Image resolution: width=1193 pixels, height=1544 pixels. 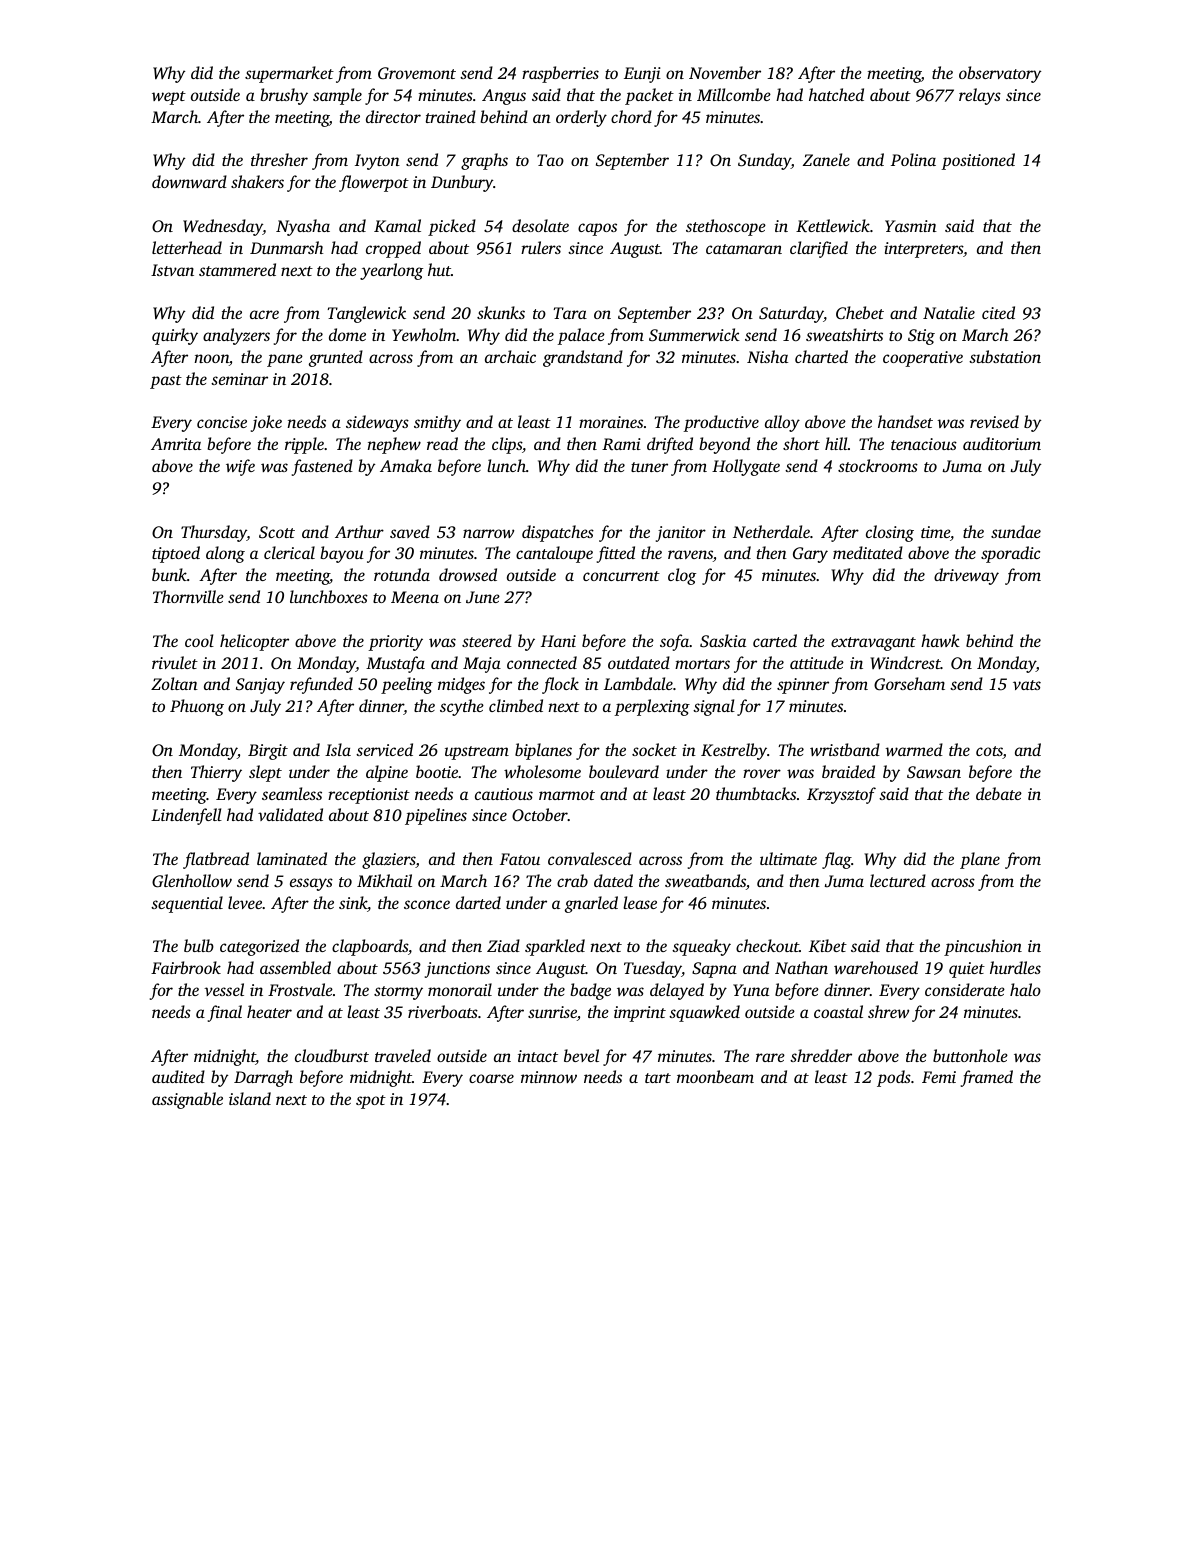 I want to click on Chebet, so click(x=860, y=313).
